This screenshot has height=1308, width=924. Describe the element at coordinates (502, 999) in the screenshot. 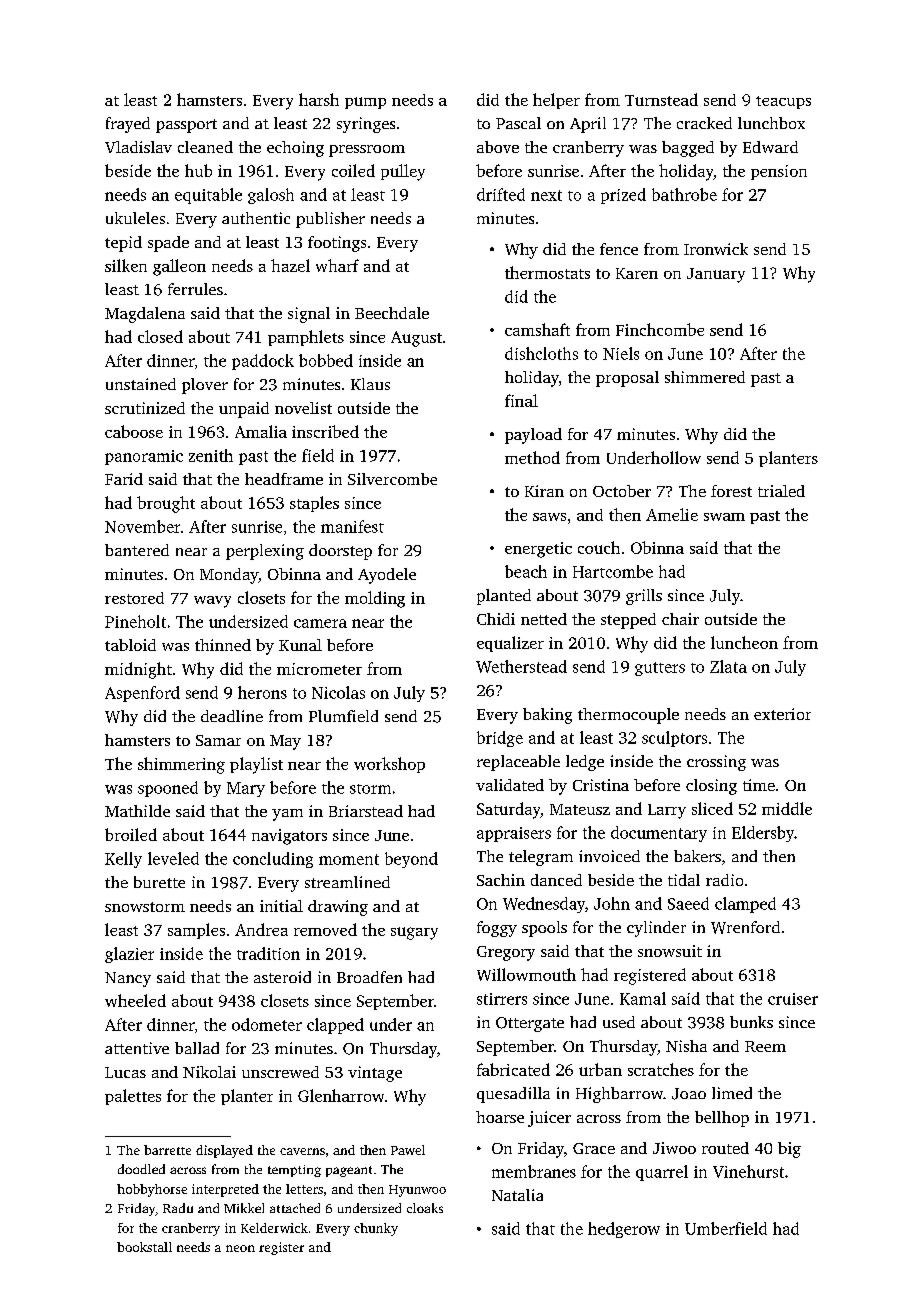

I see `stirrers` at that location.
